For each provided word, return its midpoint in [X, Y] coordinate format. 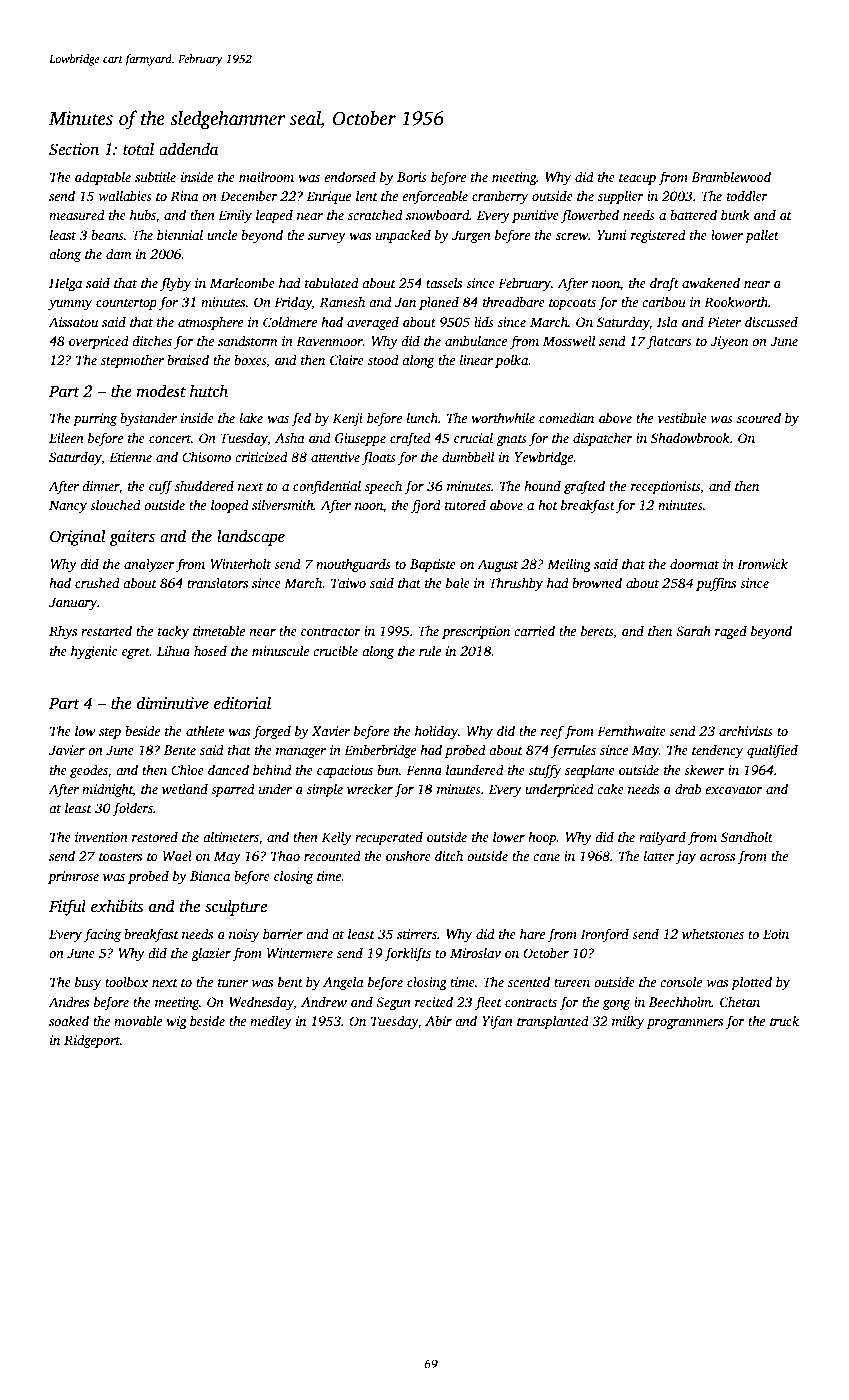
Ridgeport [92, 1041]
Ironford [605, 935]
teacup [637, 179]
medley [271, 1022]
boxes [250, 360]
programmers [685, 1024]
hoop [542, 838]
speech [383, 487]
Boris [412, 177]
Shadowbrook [690, 437]
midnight [107, 790]
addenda [188, 149]
